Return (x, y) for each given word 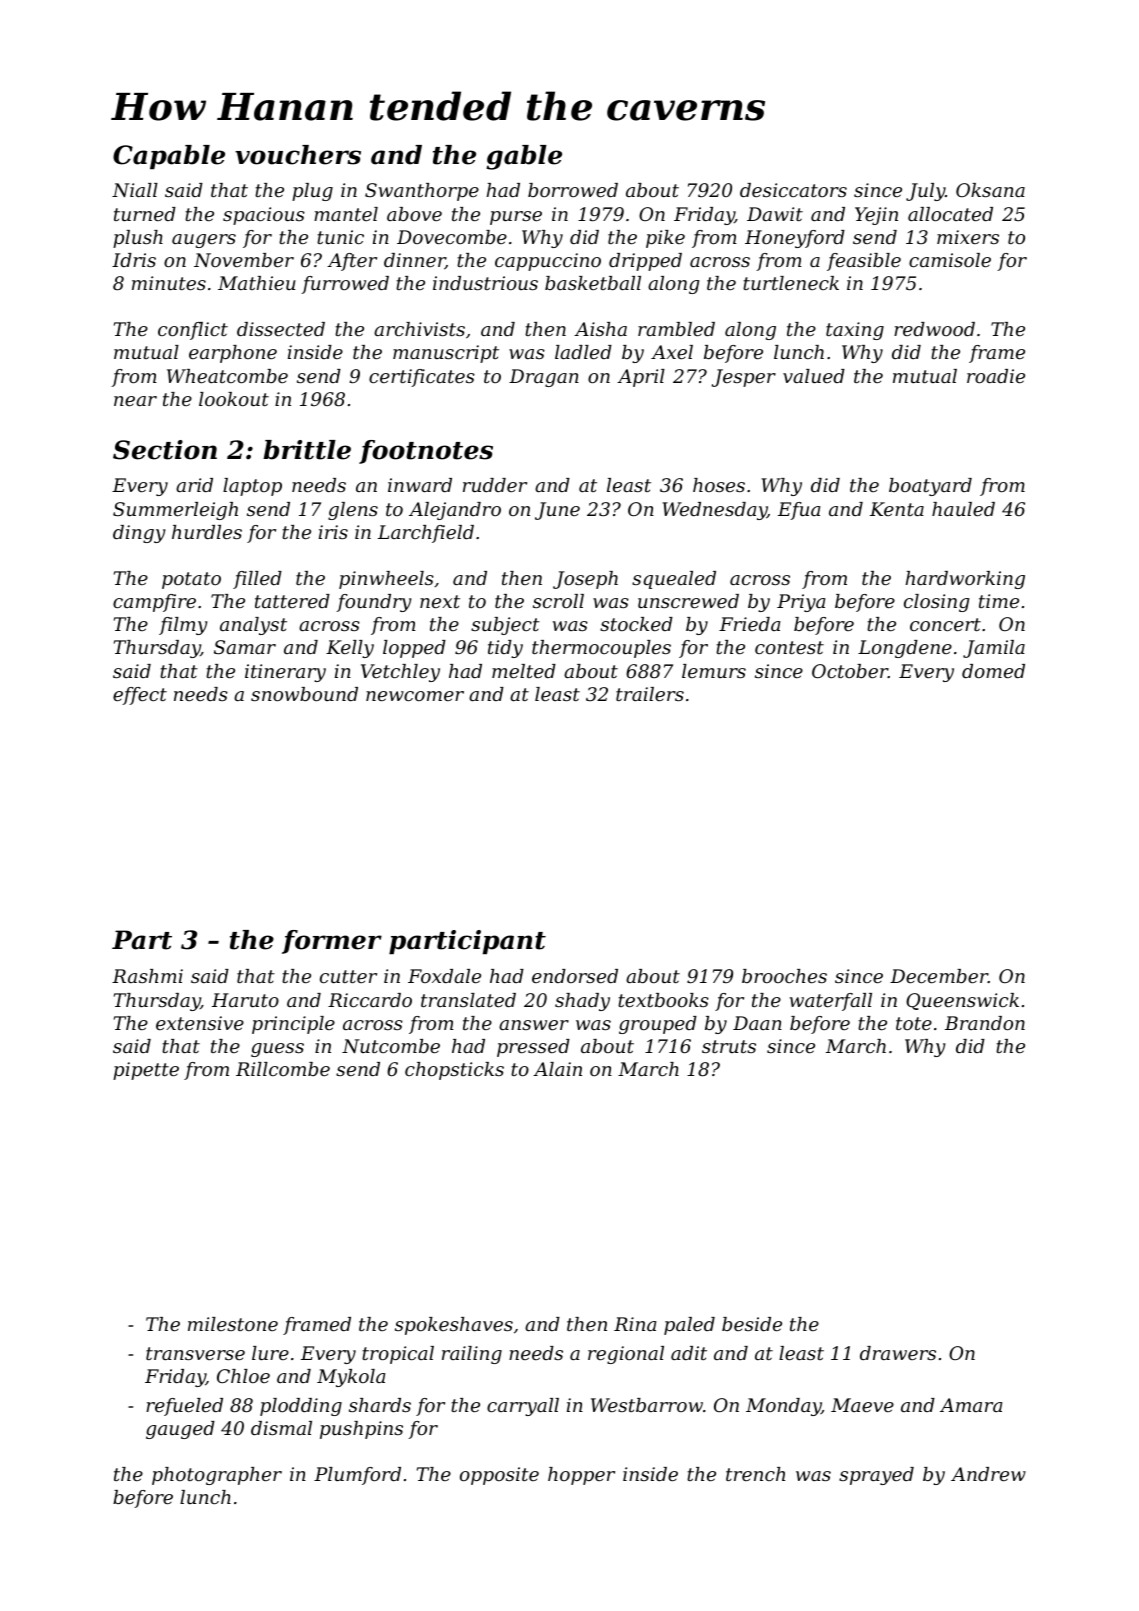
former (332, 942)
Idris (134, 260)
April (641, 378)
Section (165, 450)
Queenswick (962, 1001)
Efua (799, 511)
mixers (968, 237)
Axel (672, 352)
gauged (180, 1430)
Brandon (985, 1023)
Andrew (988, 1474)
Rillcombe (283, 1069)
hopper (581, 1476)
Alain (557, 1069)
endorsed (575, 976)
